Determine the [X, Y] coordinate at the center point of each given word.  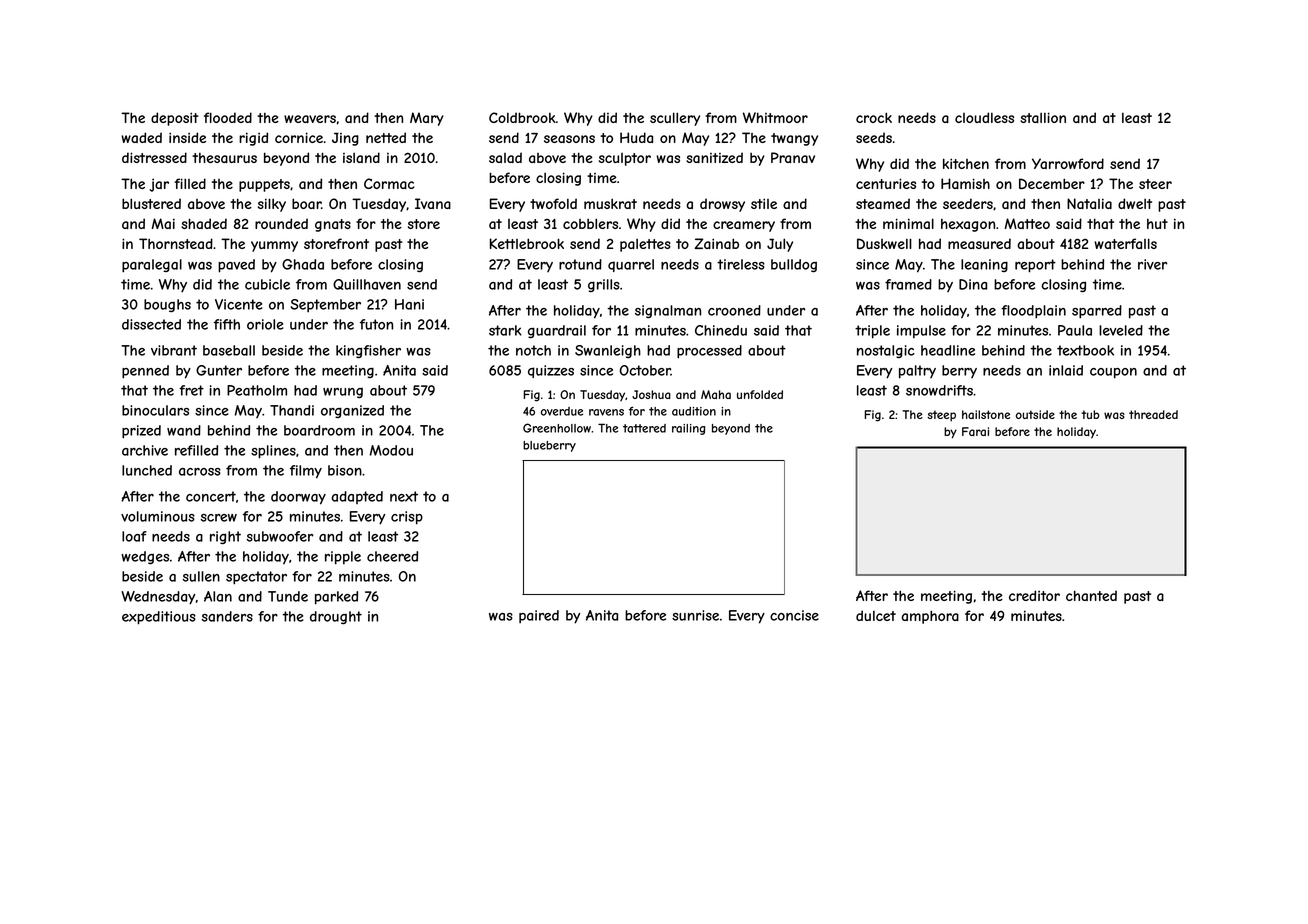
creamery [744, 226]
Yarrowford [1068, 163]
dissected [151, 324]
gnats [333, 225]
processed [709, 352]
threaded [1153, 414]
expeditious [159, 618]
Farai [975, 431]
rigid [253, 139]
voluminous [158, 516]
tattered [644, 428]
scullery [675, 119]
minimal [908, 223]
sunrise [695, 615]
